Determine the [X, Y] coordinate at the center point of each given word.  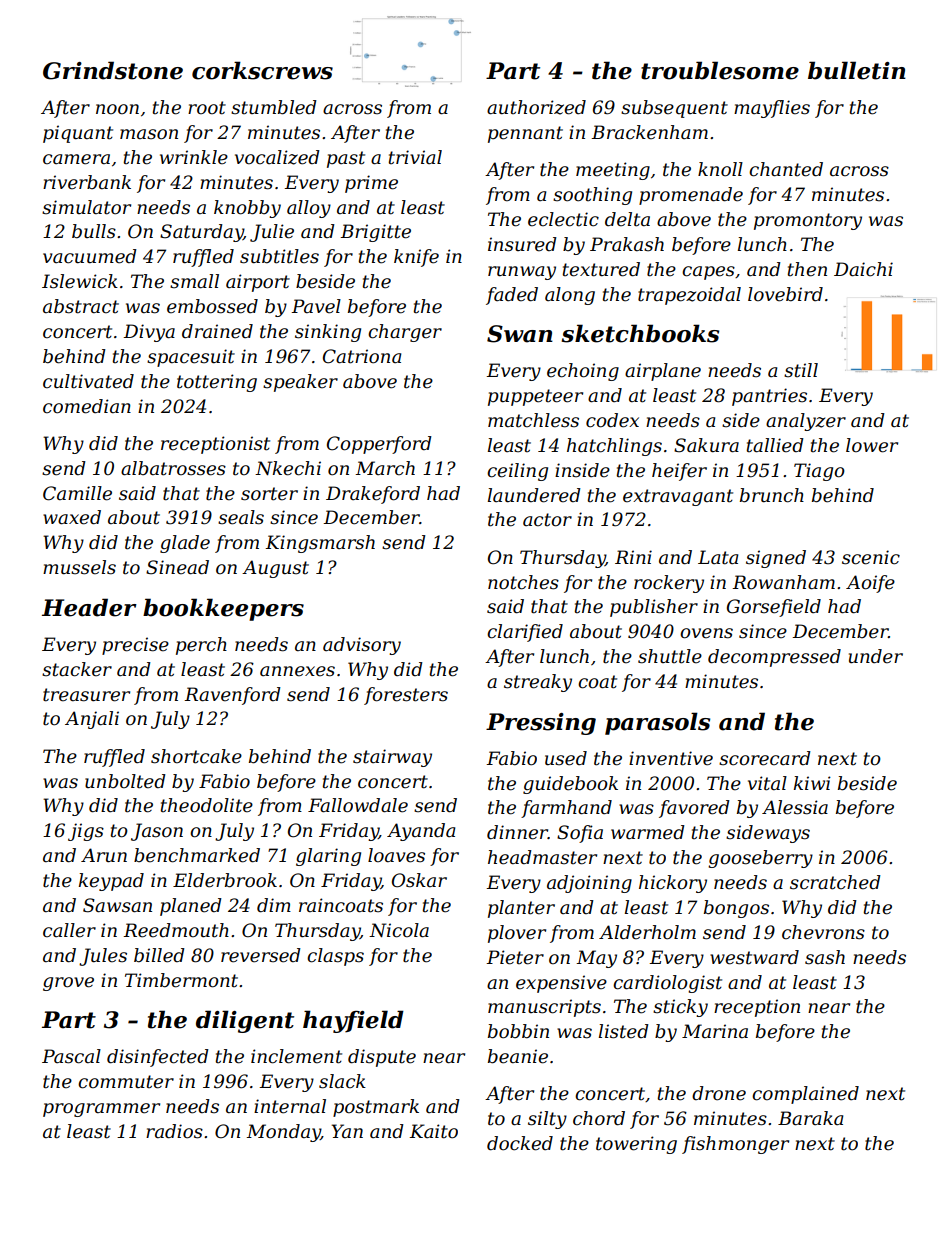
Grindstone [113, 70]
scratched [835, 882]
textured [601, 269]
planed [191, 907]
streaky [538, 683]
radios [174, 1131]
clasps [335, 957]
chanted [786, 169]
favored [694, 809]
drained [217, 331]
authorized [536, 107]
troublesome [720, 70]
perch [201, 646]
